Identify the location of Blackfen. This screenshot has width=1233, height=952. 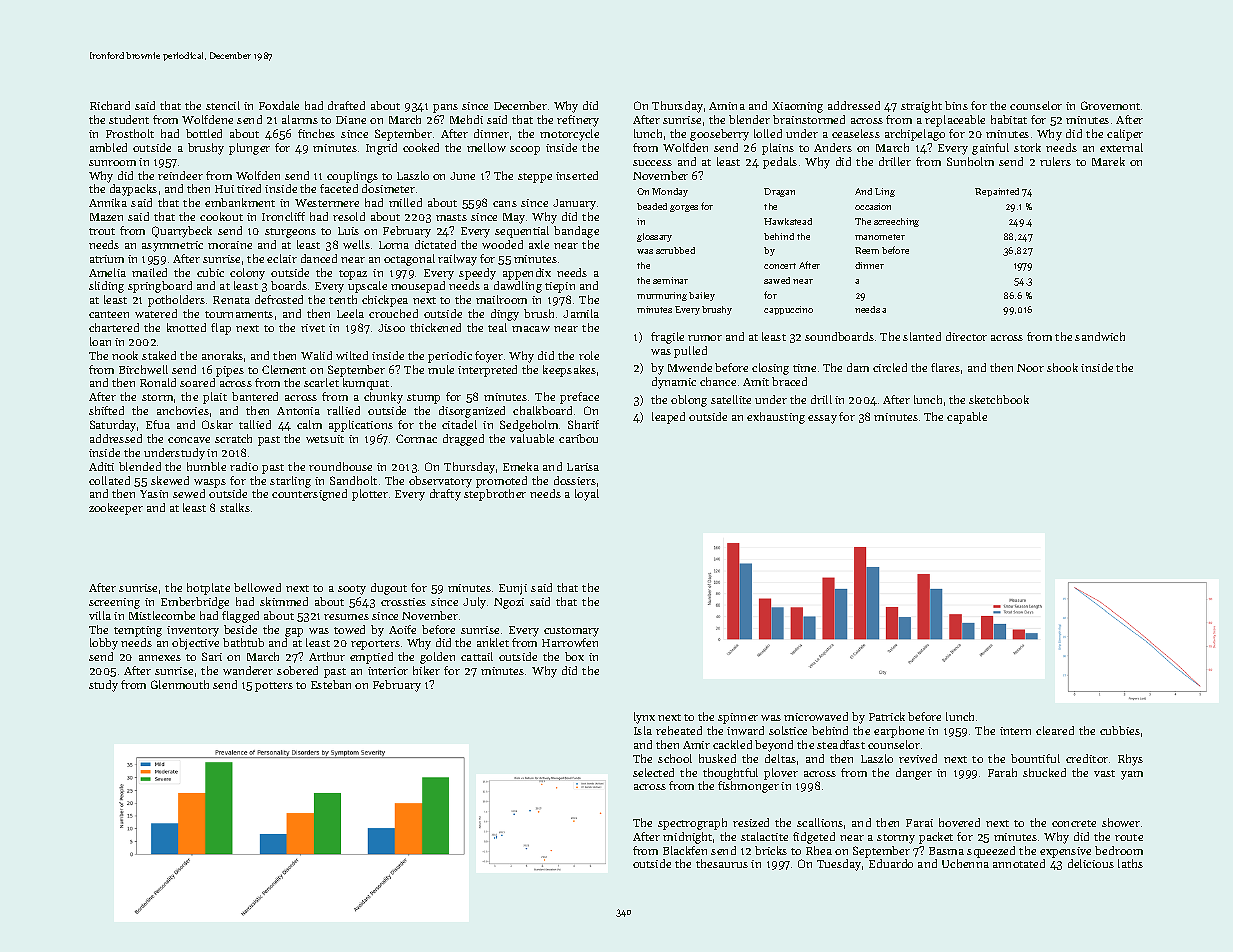
(685, 850).
